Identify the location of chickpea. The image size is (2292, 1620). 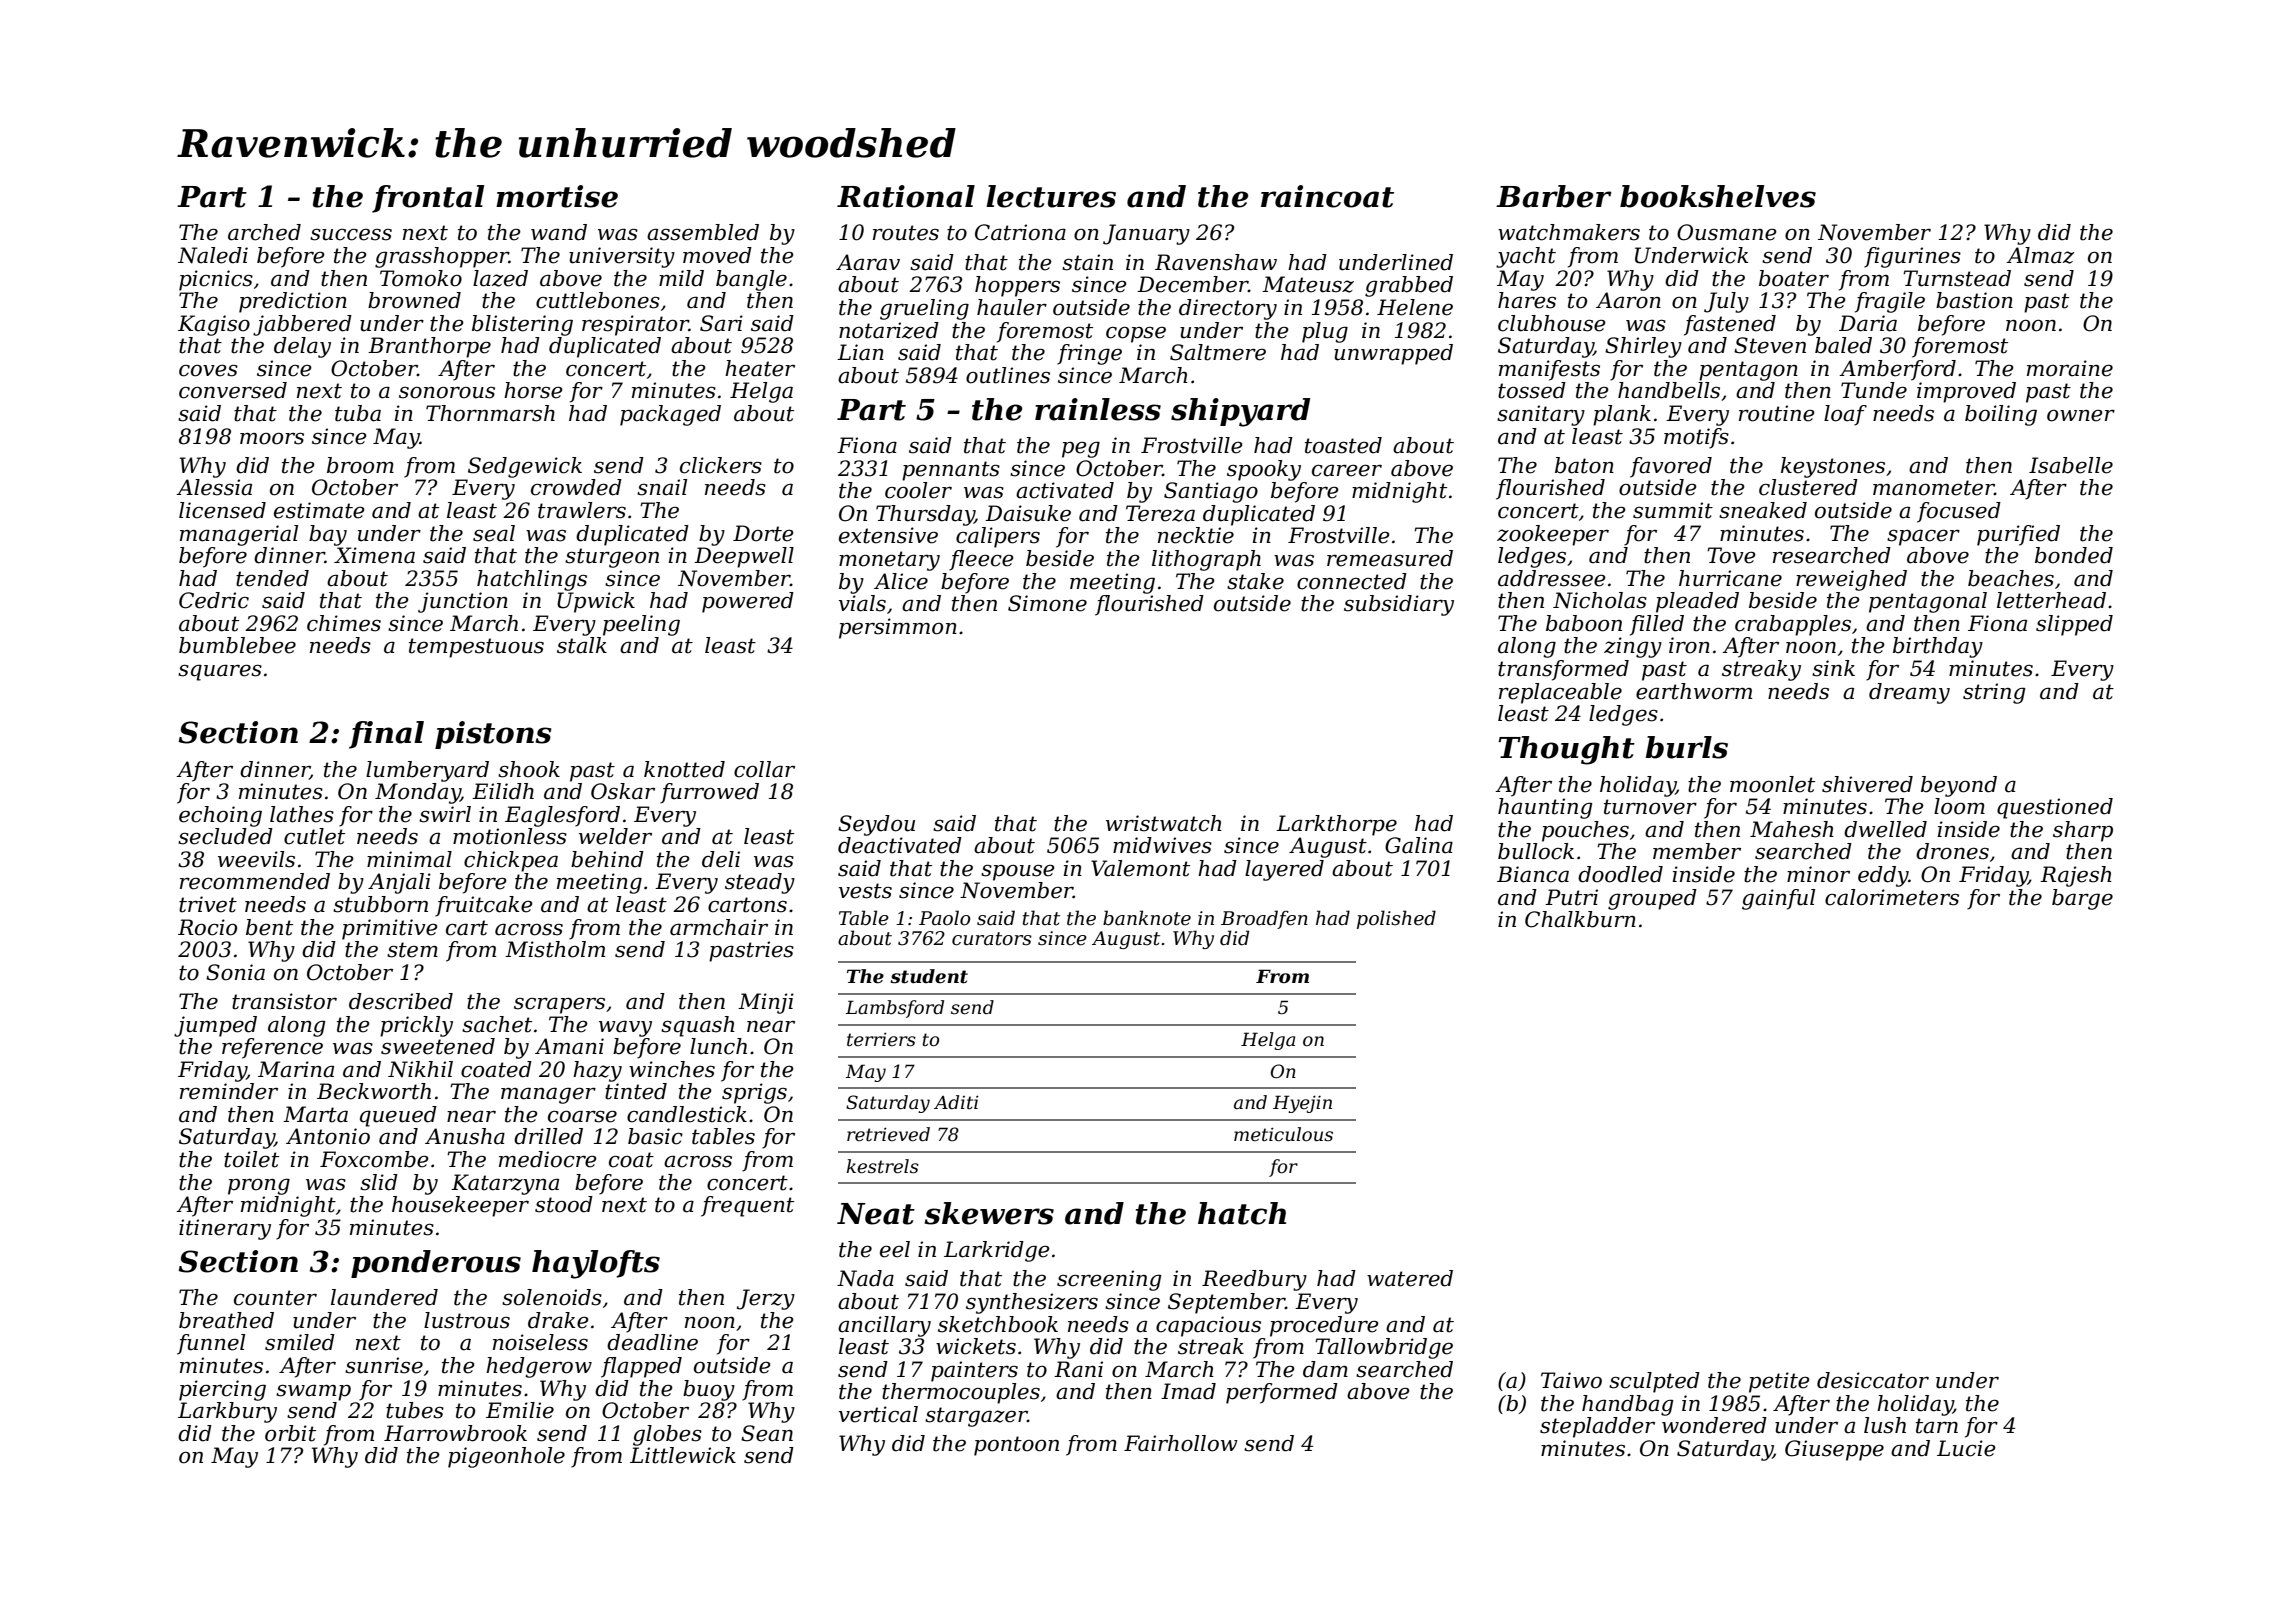
(511, 861).
